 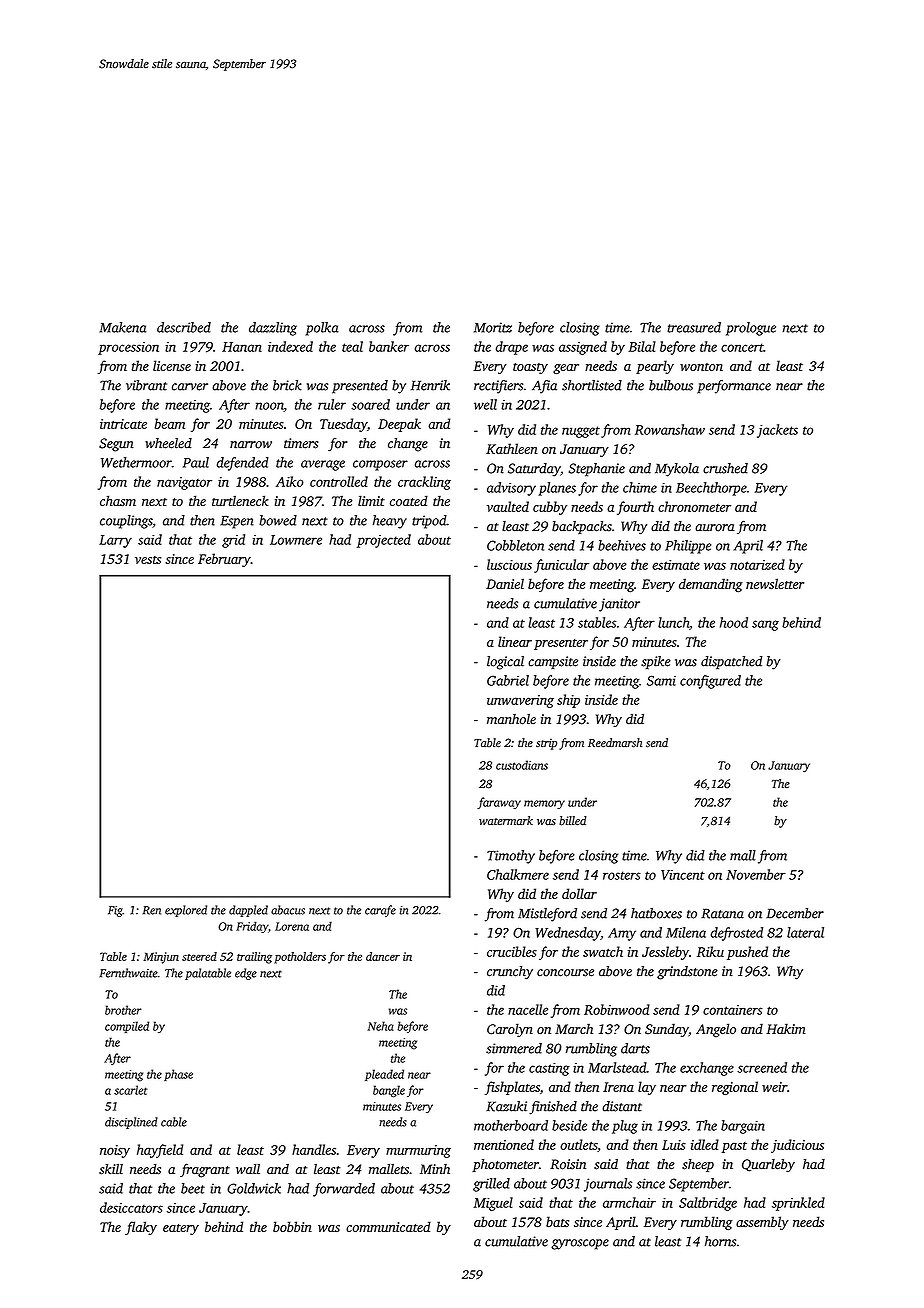 What do you see at coordinates (131, 1090) in the screenshot?
I see `scarlet` at bounding box center [131, 1090].
